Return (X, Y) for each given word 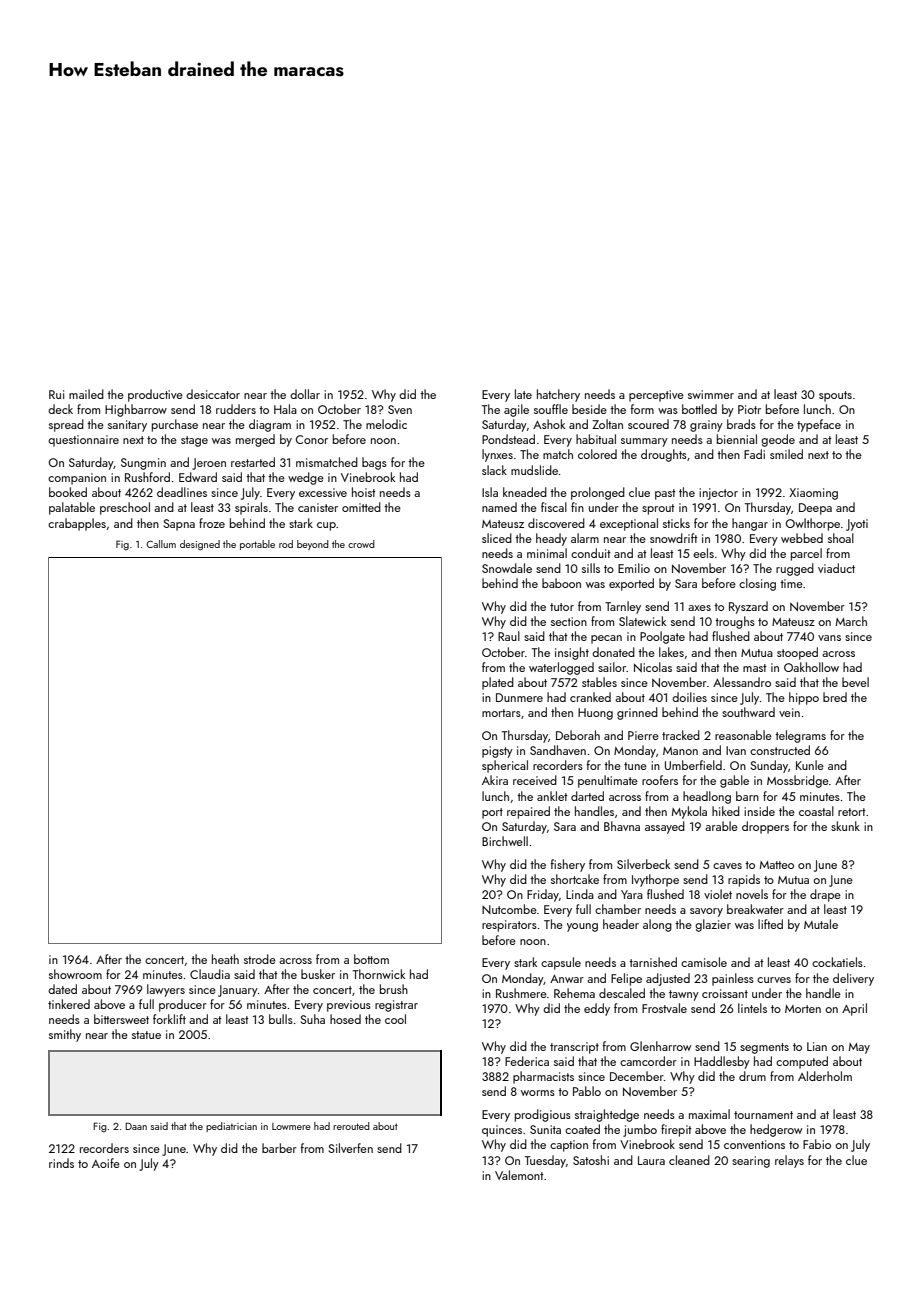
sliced (497, 538)
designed (200, 545)
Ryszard (748, 607)
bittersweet (121, 1019)
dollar (305, 394)
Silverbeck (643, 864)
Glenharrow (660, 1046)
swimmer (711, 394)
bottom (371, 959)
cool (395, 1019)
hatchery (558, 395)
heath (225, 959)
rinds (61, 1163)
